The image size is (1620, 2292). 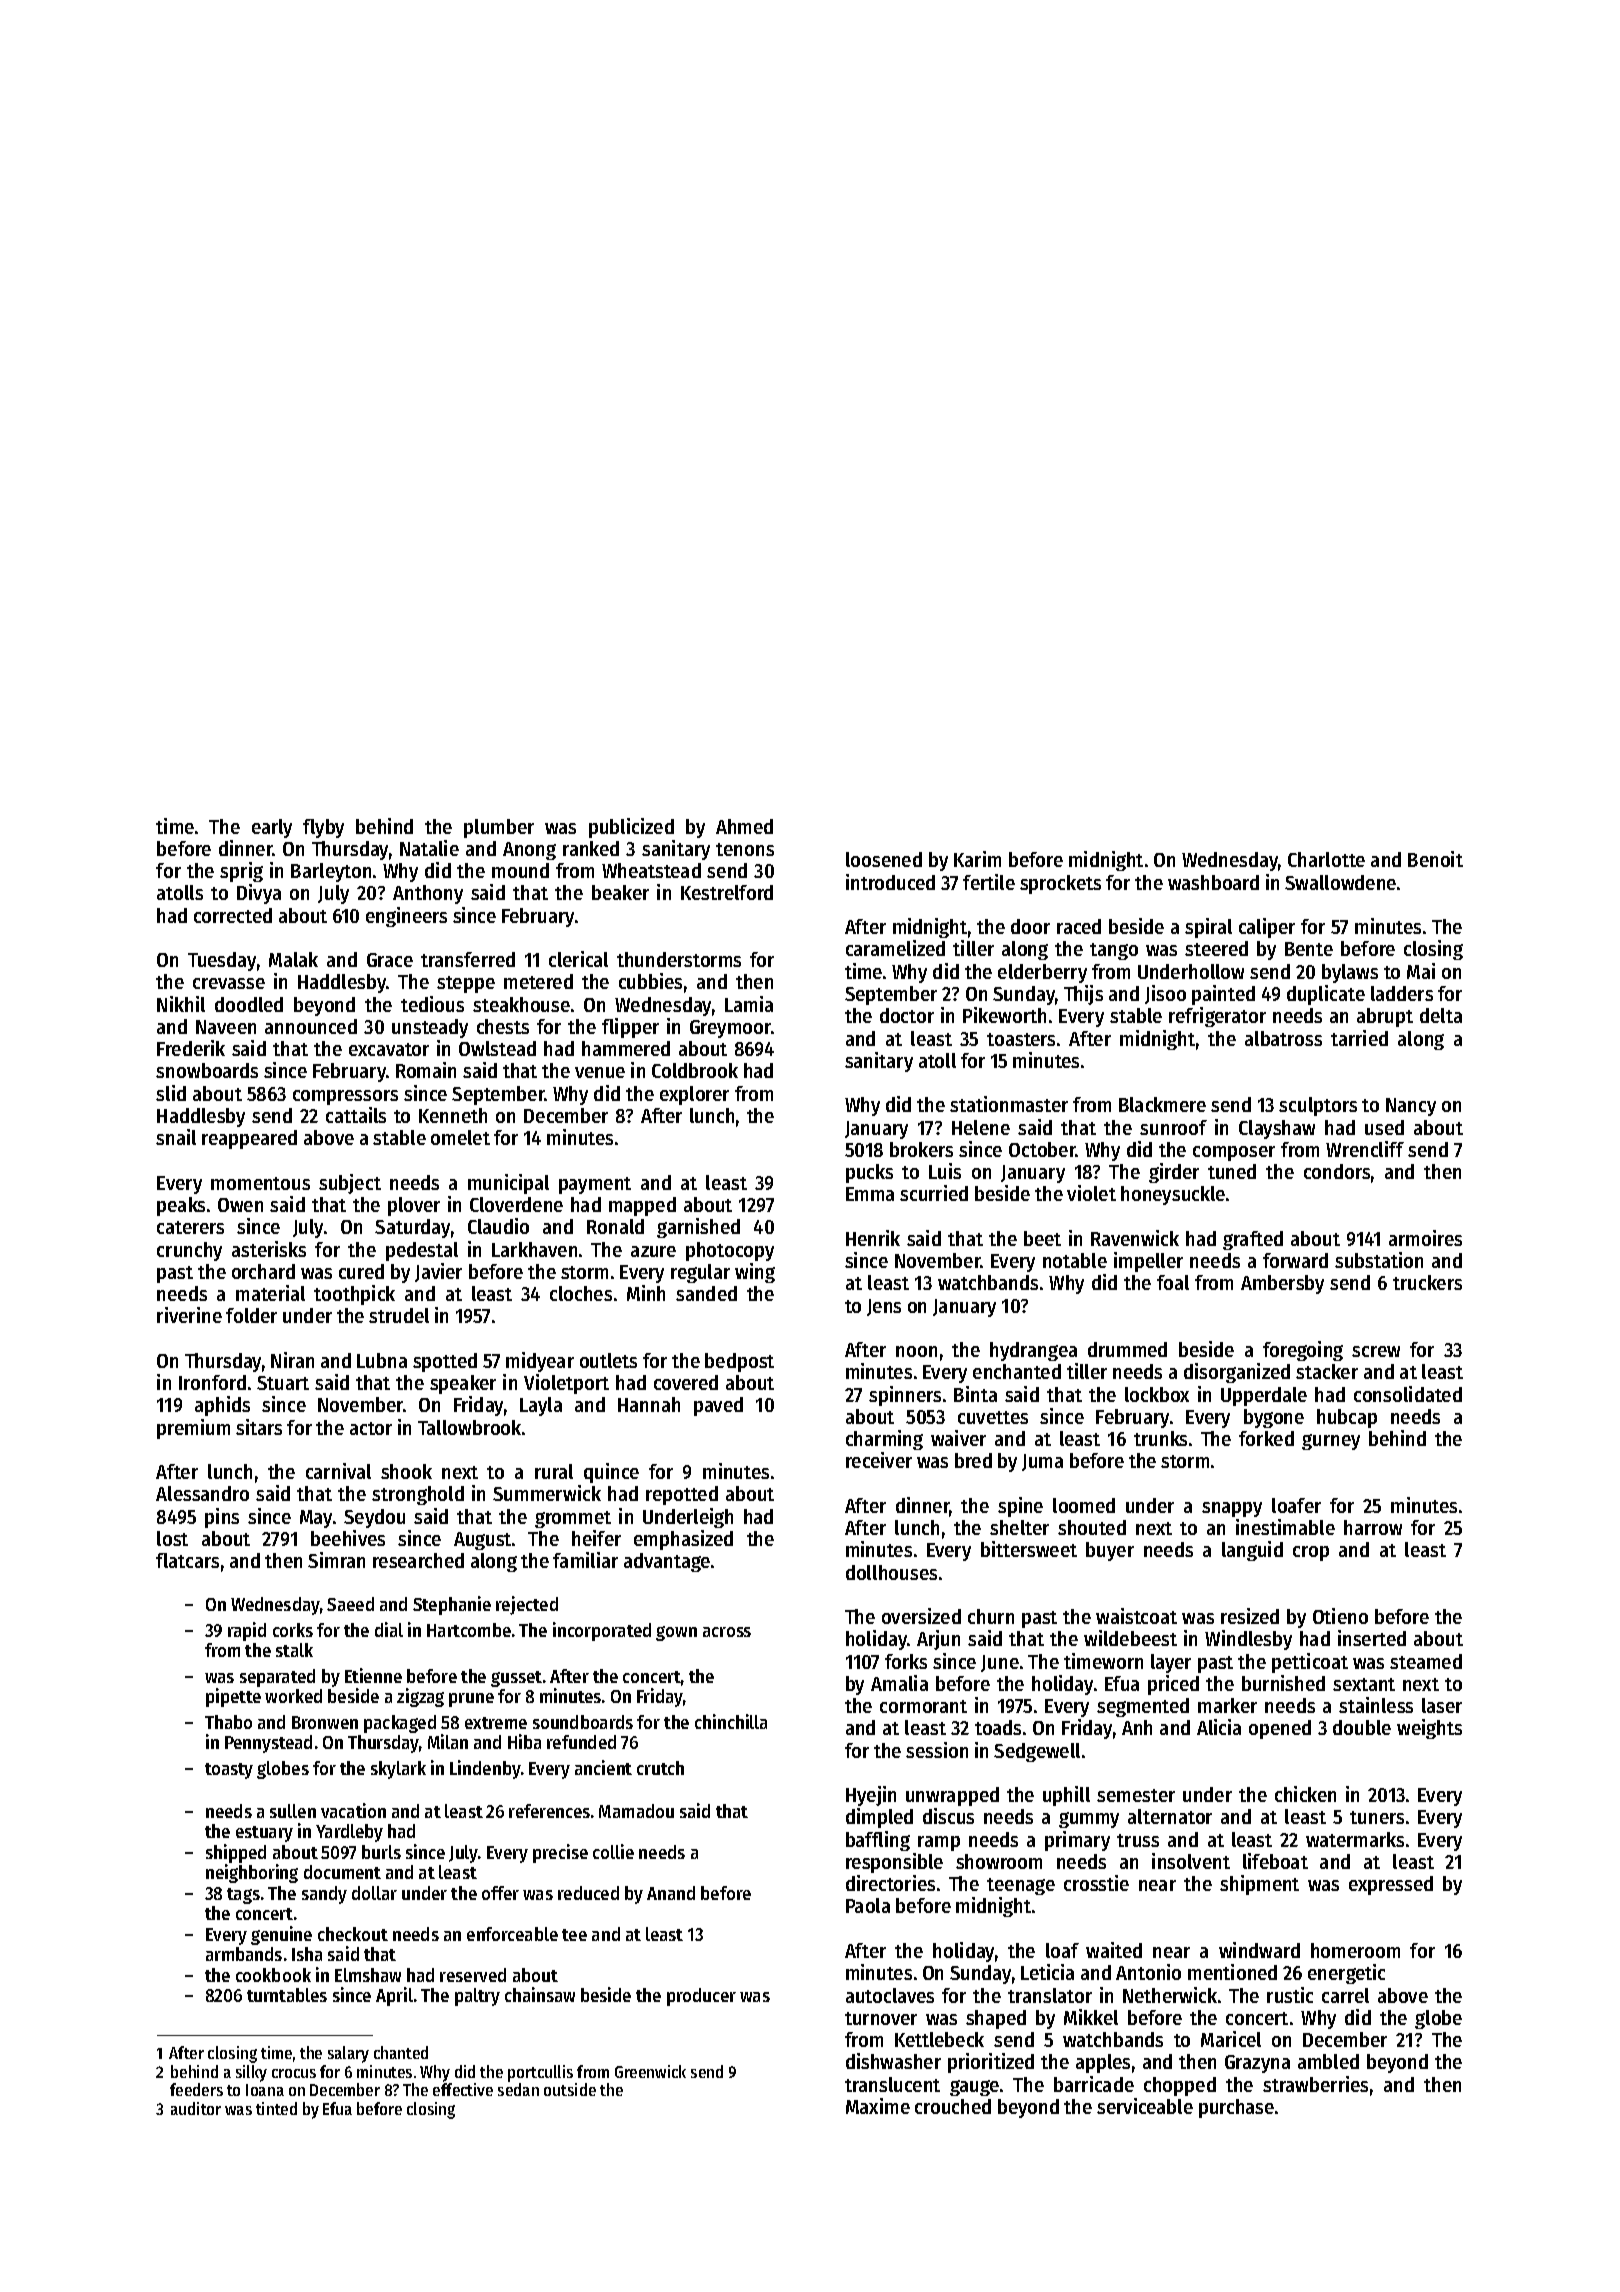 I want to click on forked, so click(x=1266, y=1438).
